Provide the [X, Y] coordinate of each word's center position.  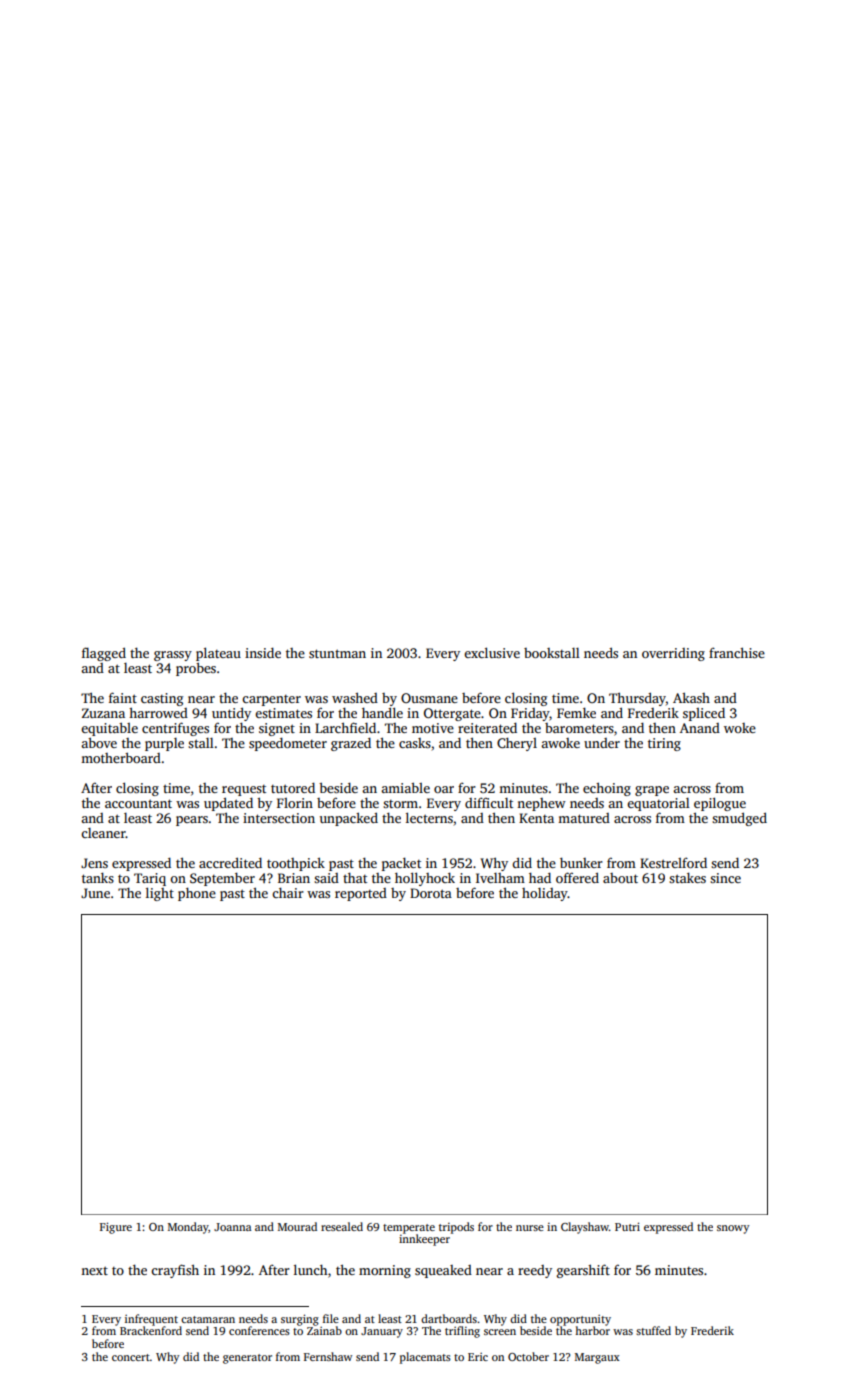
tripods [456, 1228]
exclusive [492, 652]
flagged [104, 654]
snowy [733, 1229]
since [725, 878]
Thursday [637, 699]
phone [197, 894]
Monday [188, 1228]
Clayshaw [585, 1228]
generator [247, 1359]
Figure [116, 1228]
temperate [409, 1229]
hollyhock [425, 879]
